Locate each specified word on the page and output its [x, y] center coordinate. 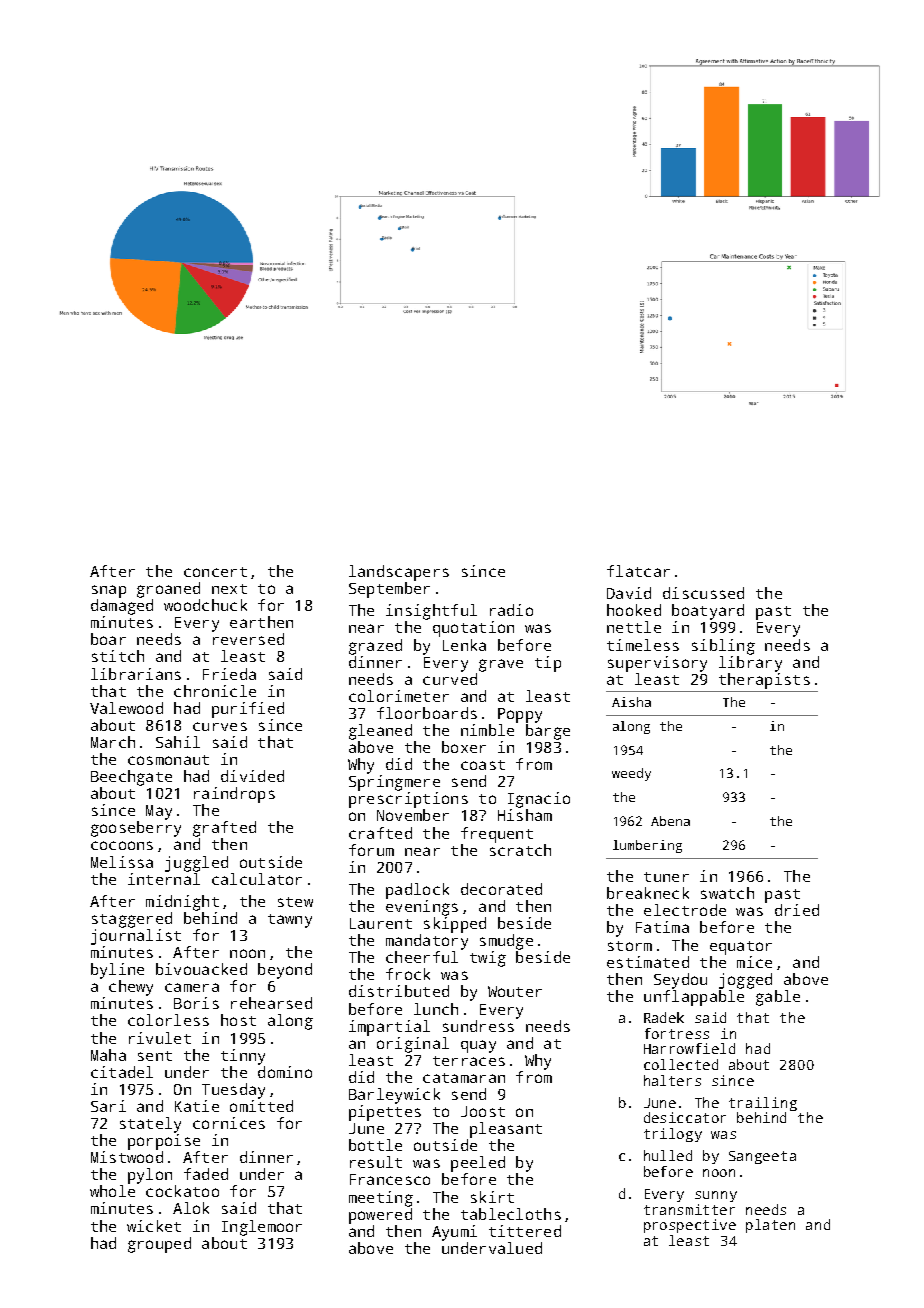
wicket [154, 1226]
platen [770, 1226]
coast [483, 765]
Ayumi [454, 1233]
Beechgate [131, 778]
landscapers [399, 573]
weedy [631, 774]
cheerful [422, 957]
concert [215, 572]
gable [778, 998]
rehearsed [271, 1003]
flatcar [638, 571]
